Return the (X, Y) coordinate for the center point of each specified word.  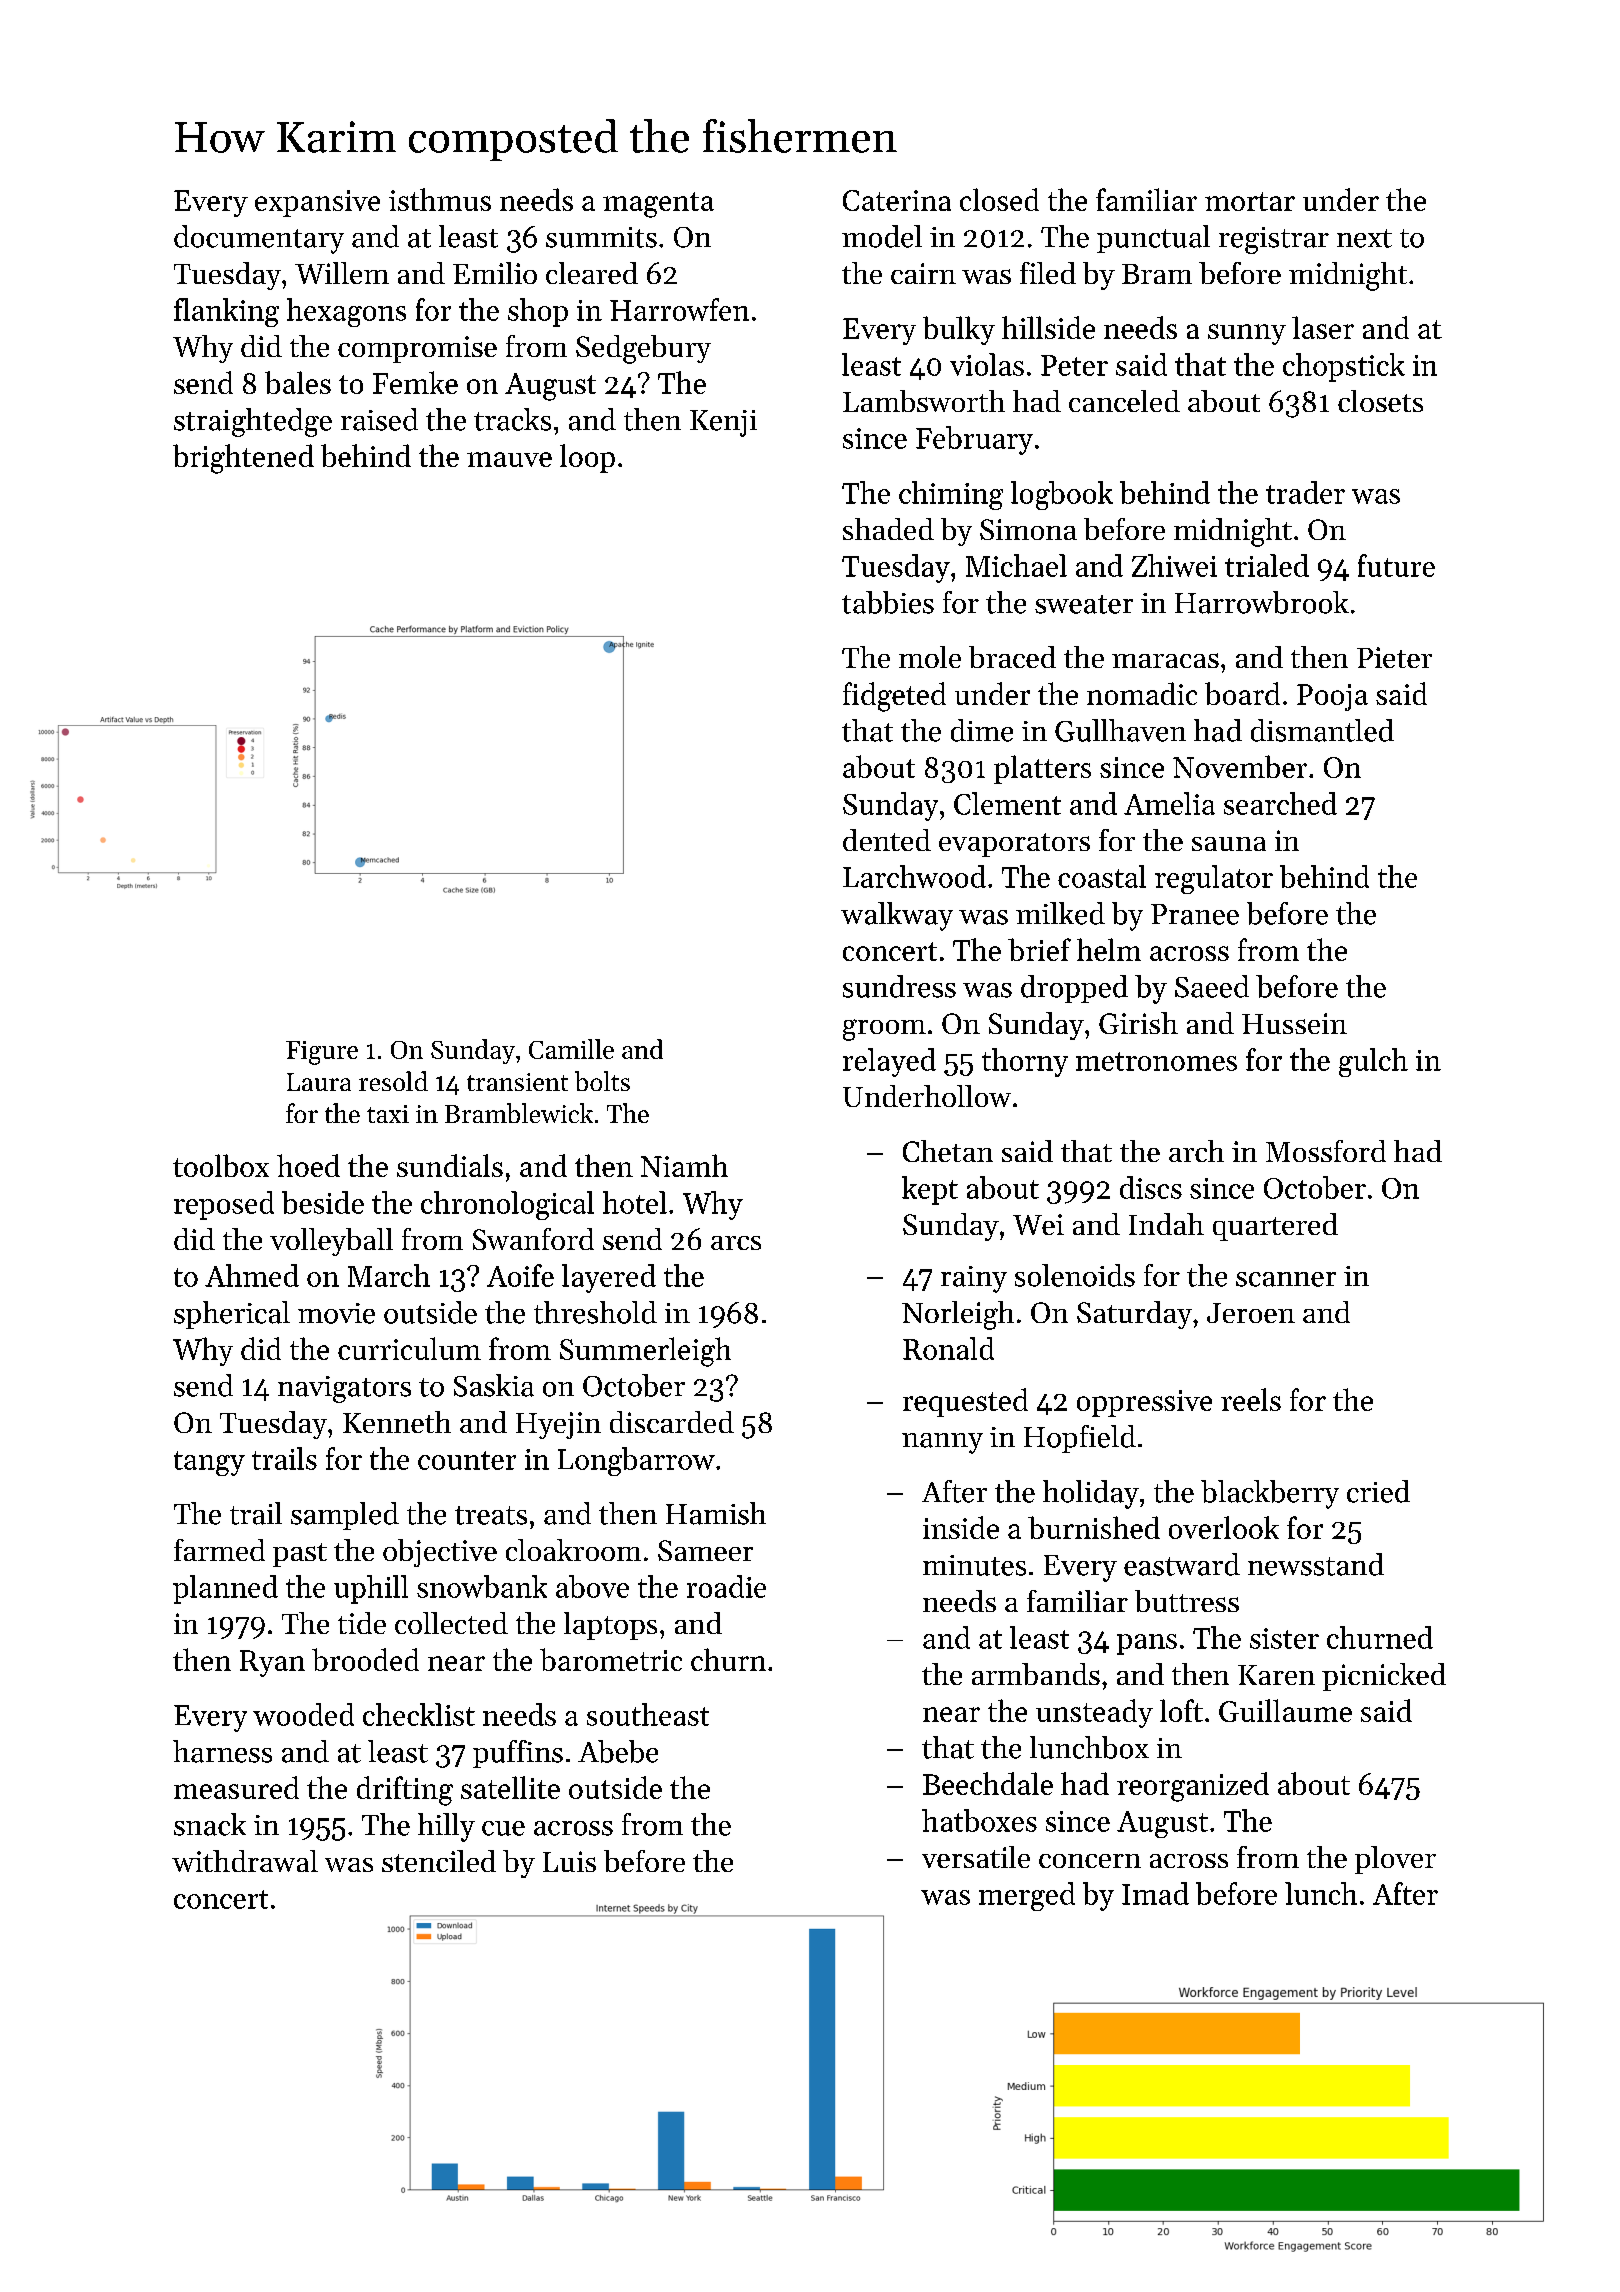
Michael (1016, 565)
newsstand (1316, 1564)
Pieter (1394, 657)
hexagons (346, 312)
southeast (648, 1714)
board (1242, 693)
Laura (319, 1082)
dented (887, 840)
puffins (518, 1754)
